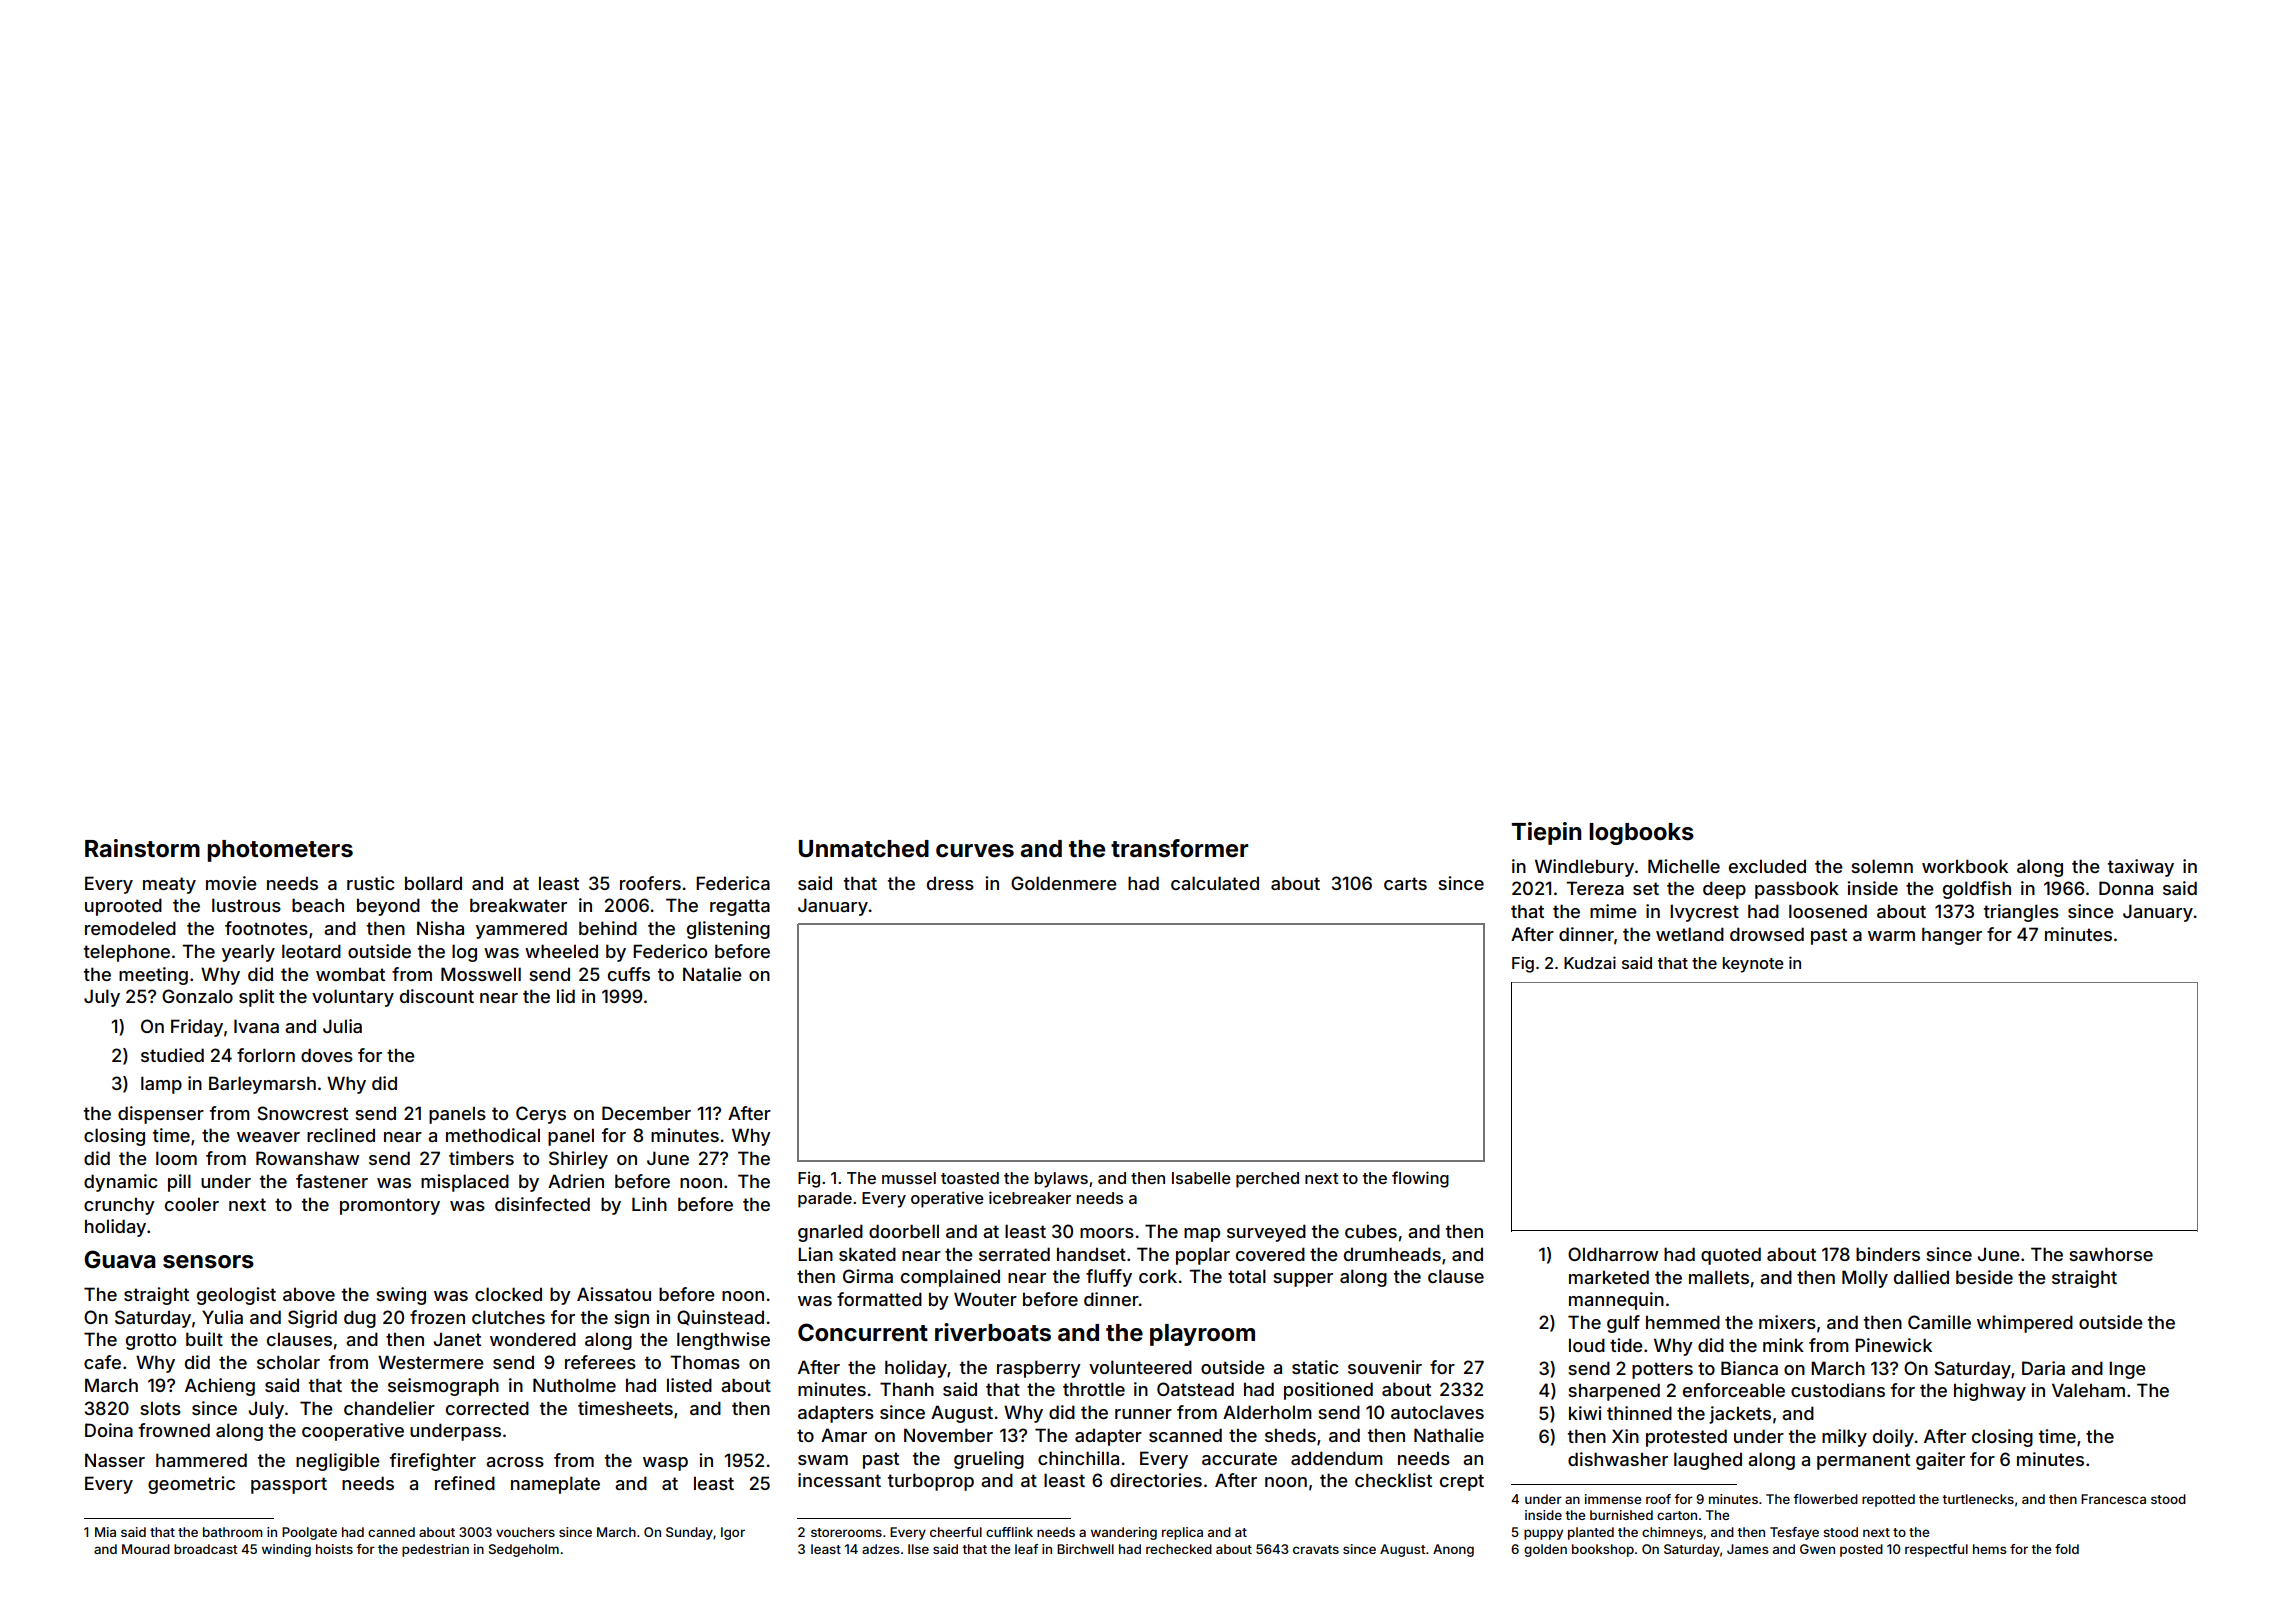 The width and height of the document is (2282, 1614). I want to click on Amar, so click(844, 1435).
